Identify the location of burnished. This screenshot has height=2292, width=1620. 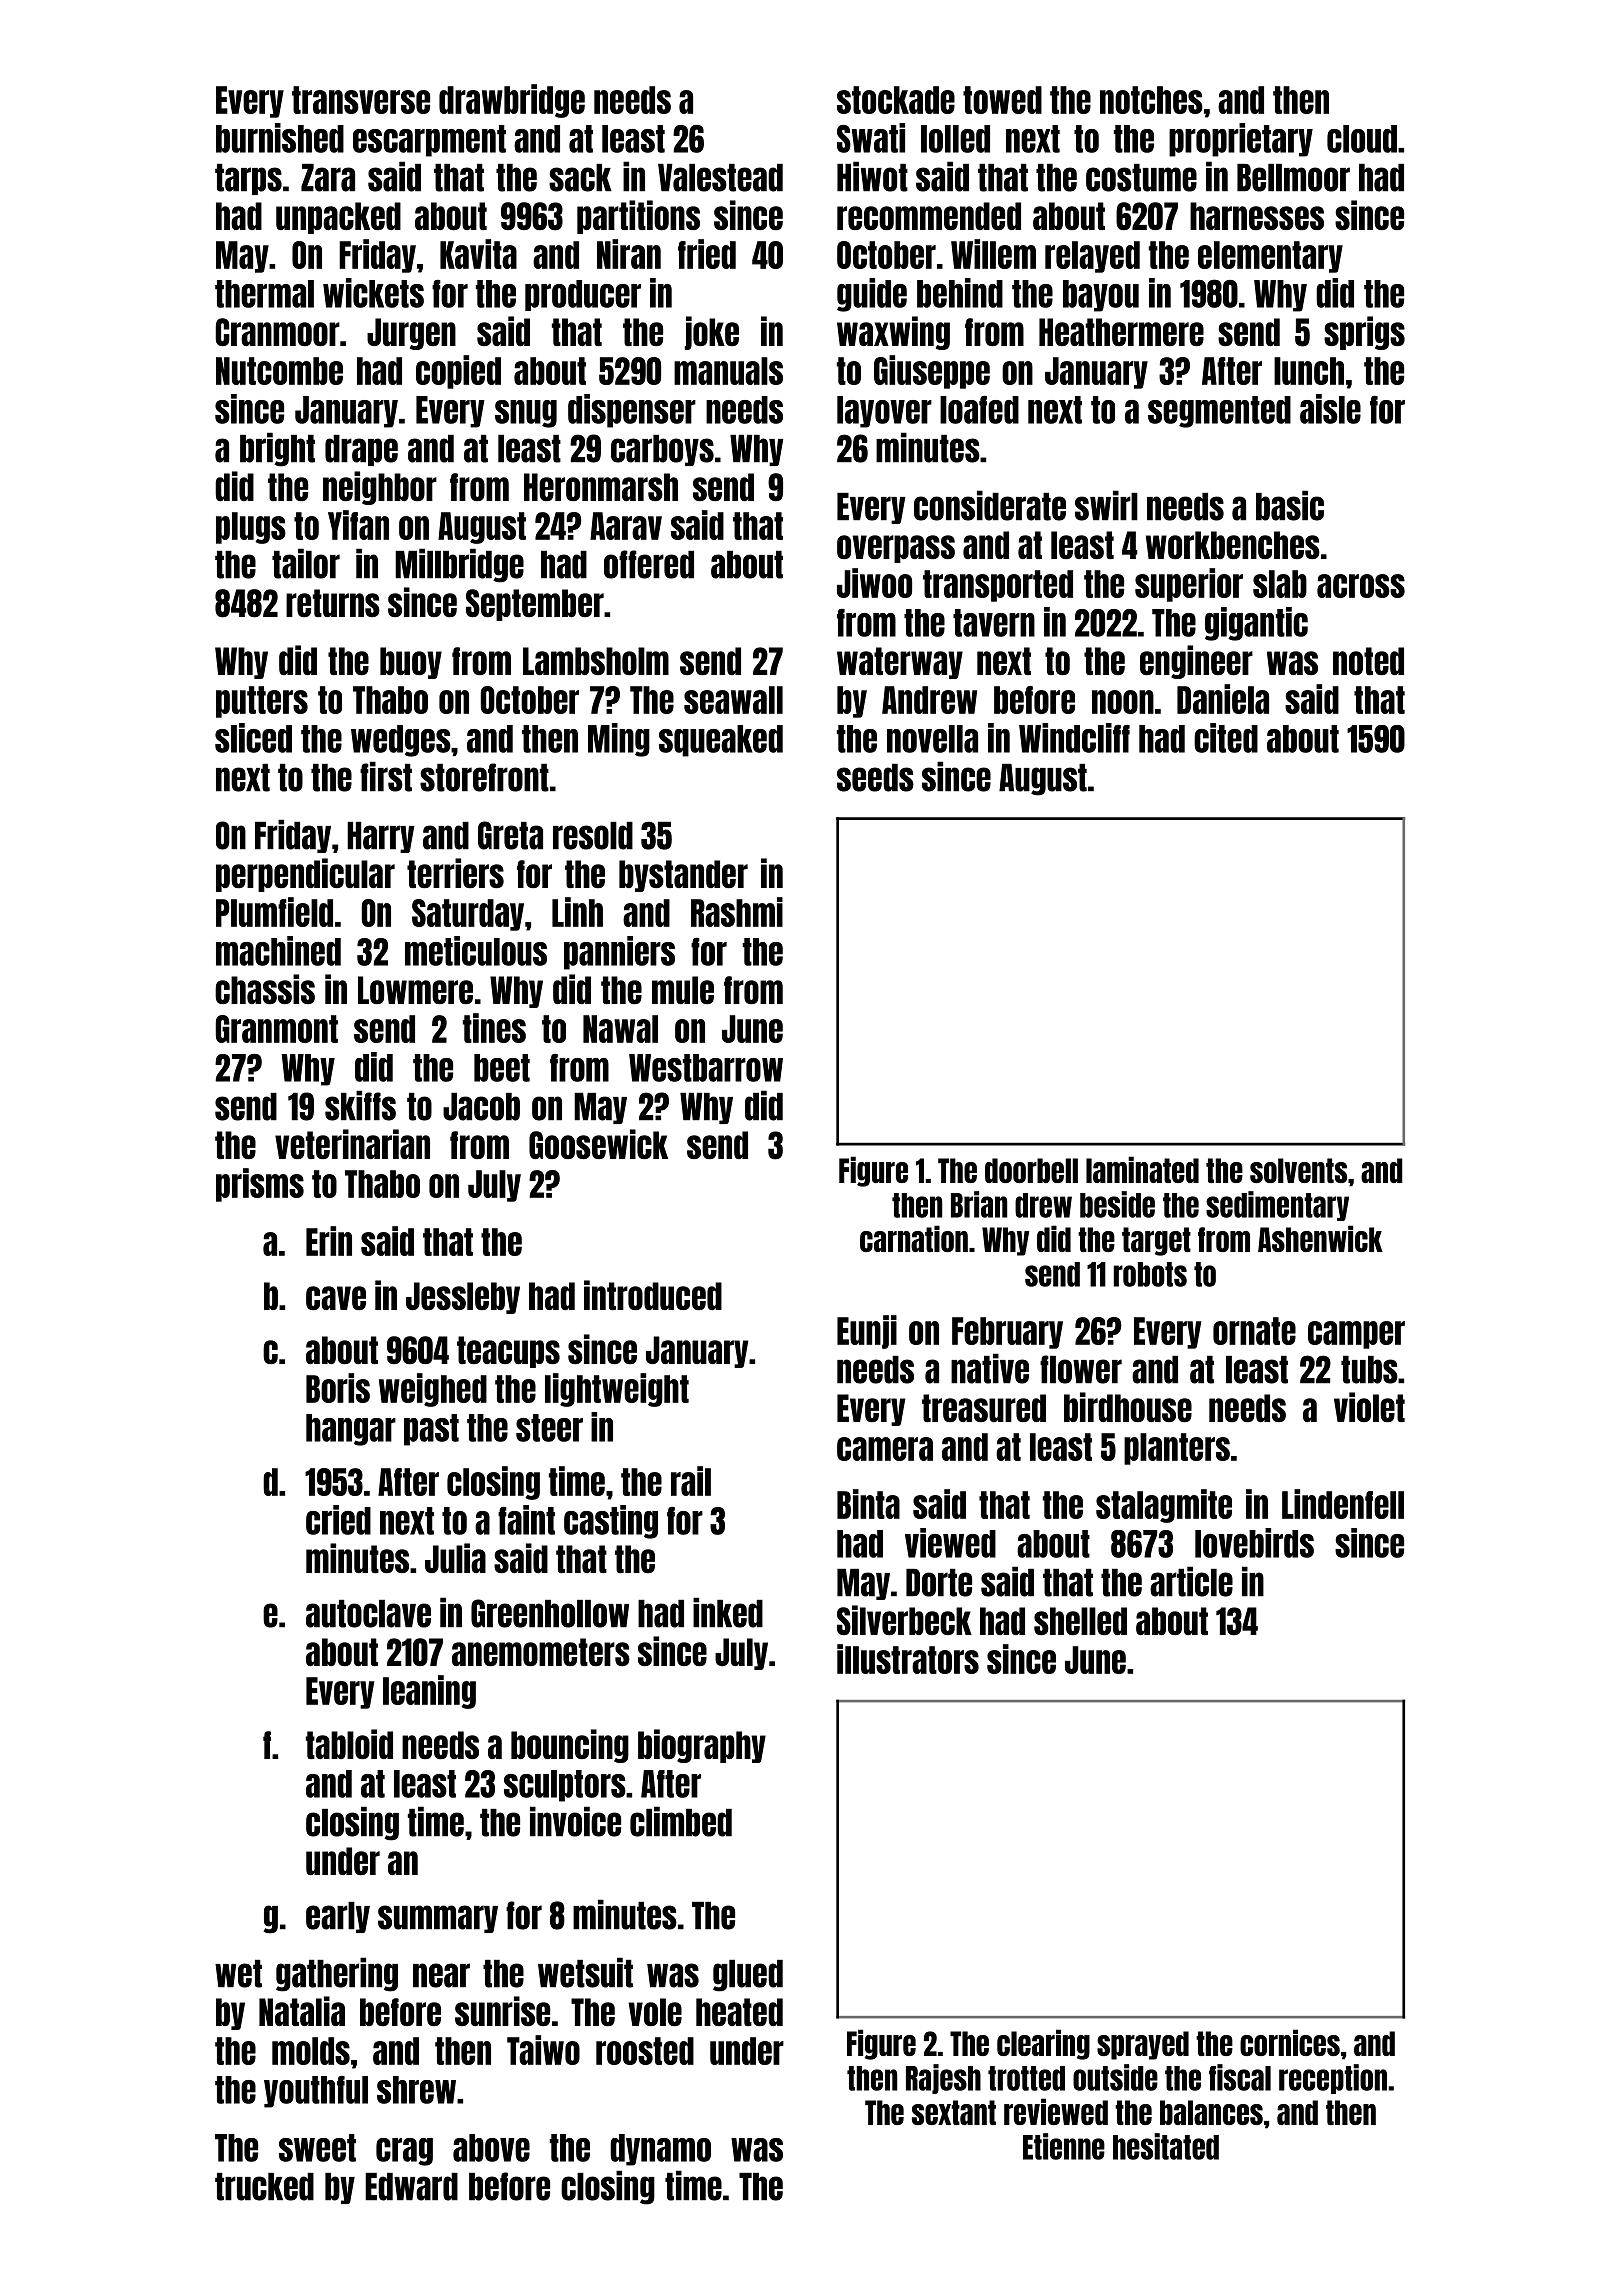
(280, 138).
